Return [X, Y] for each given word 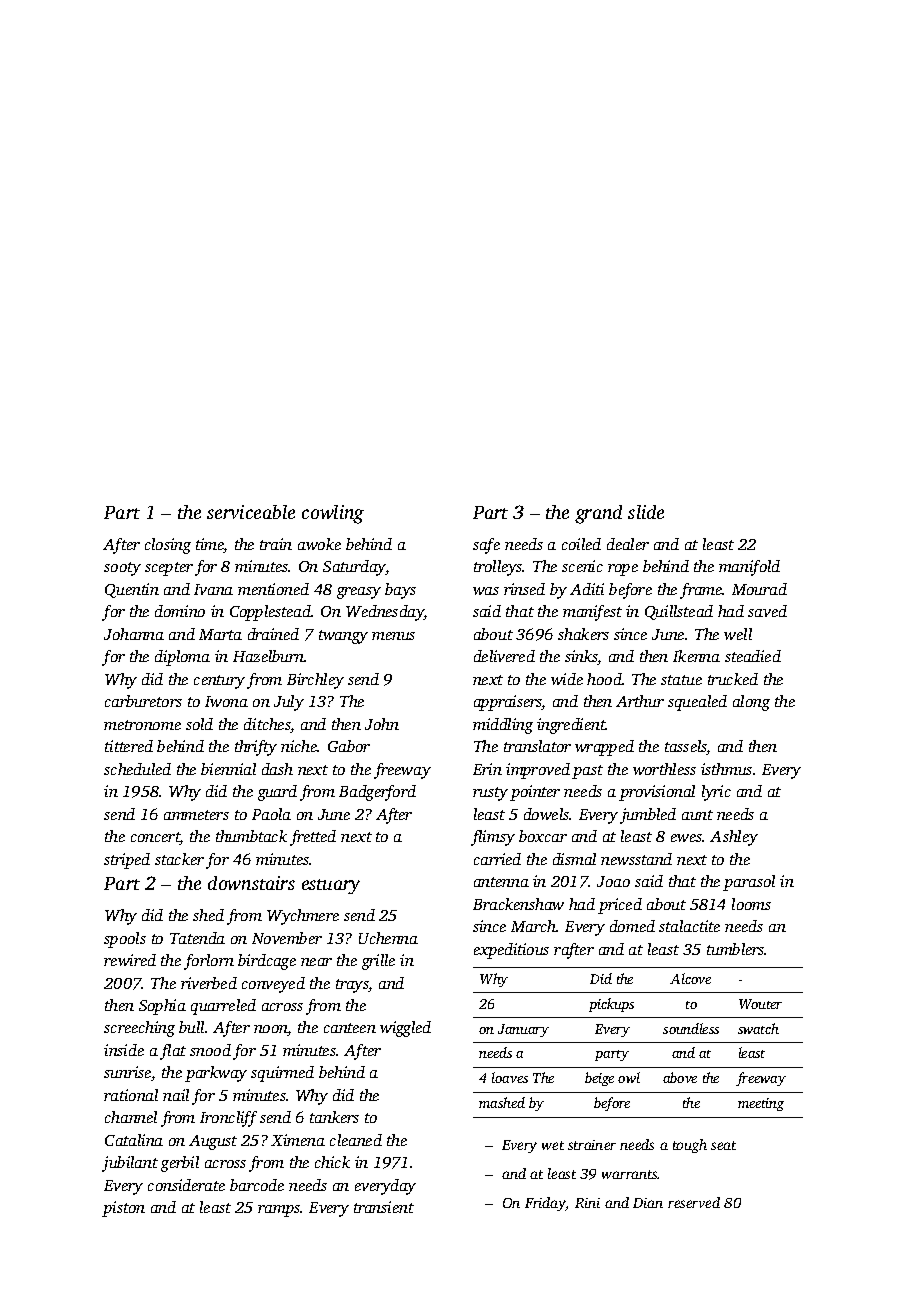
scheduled [137, 769]
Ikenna [696, 656]
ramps [279, 1211]
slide [646, 512]
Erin [487, 769]
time [210, 545]
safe [486, 546]
